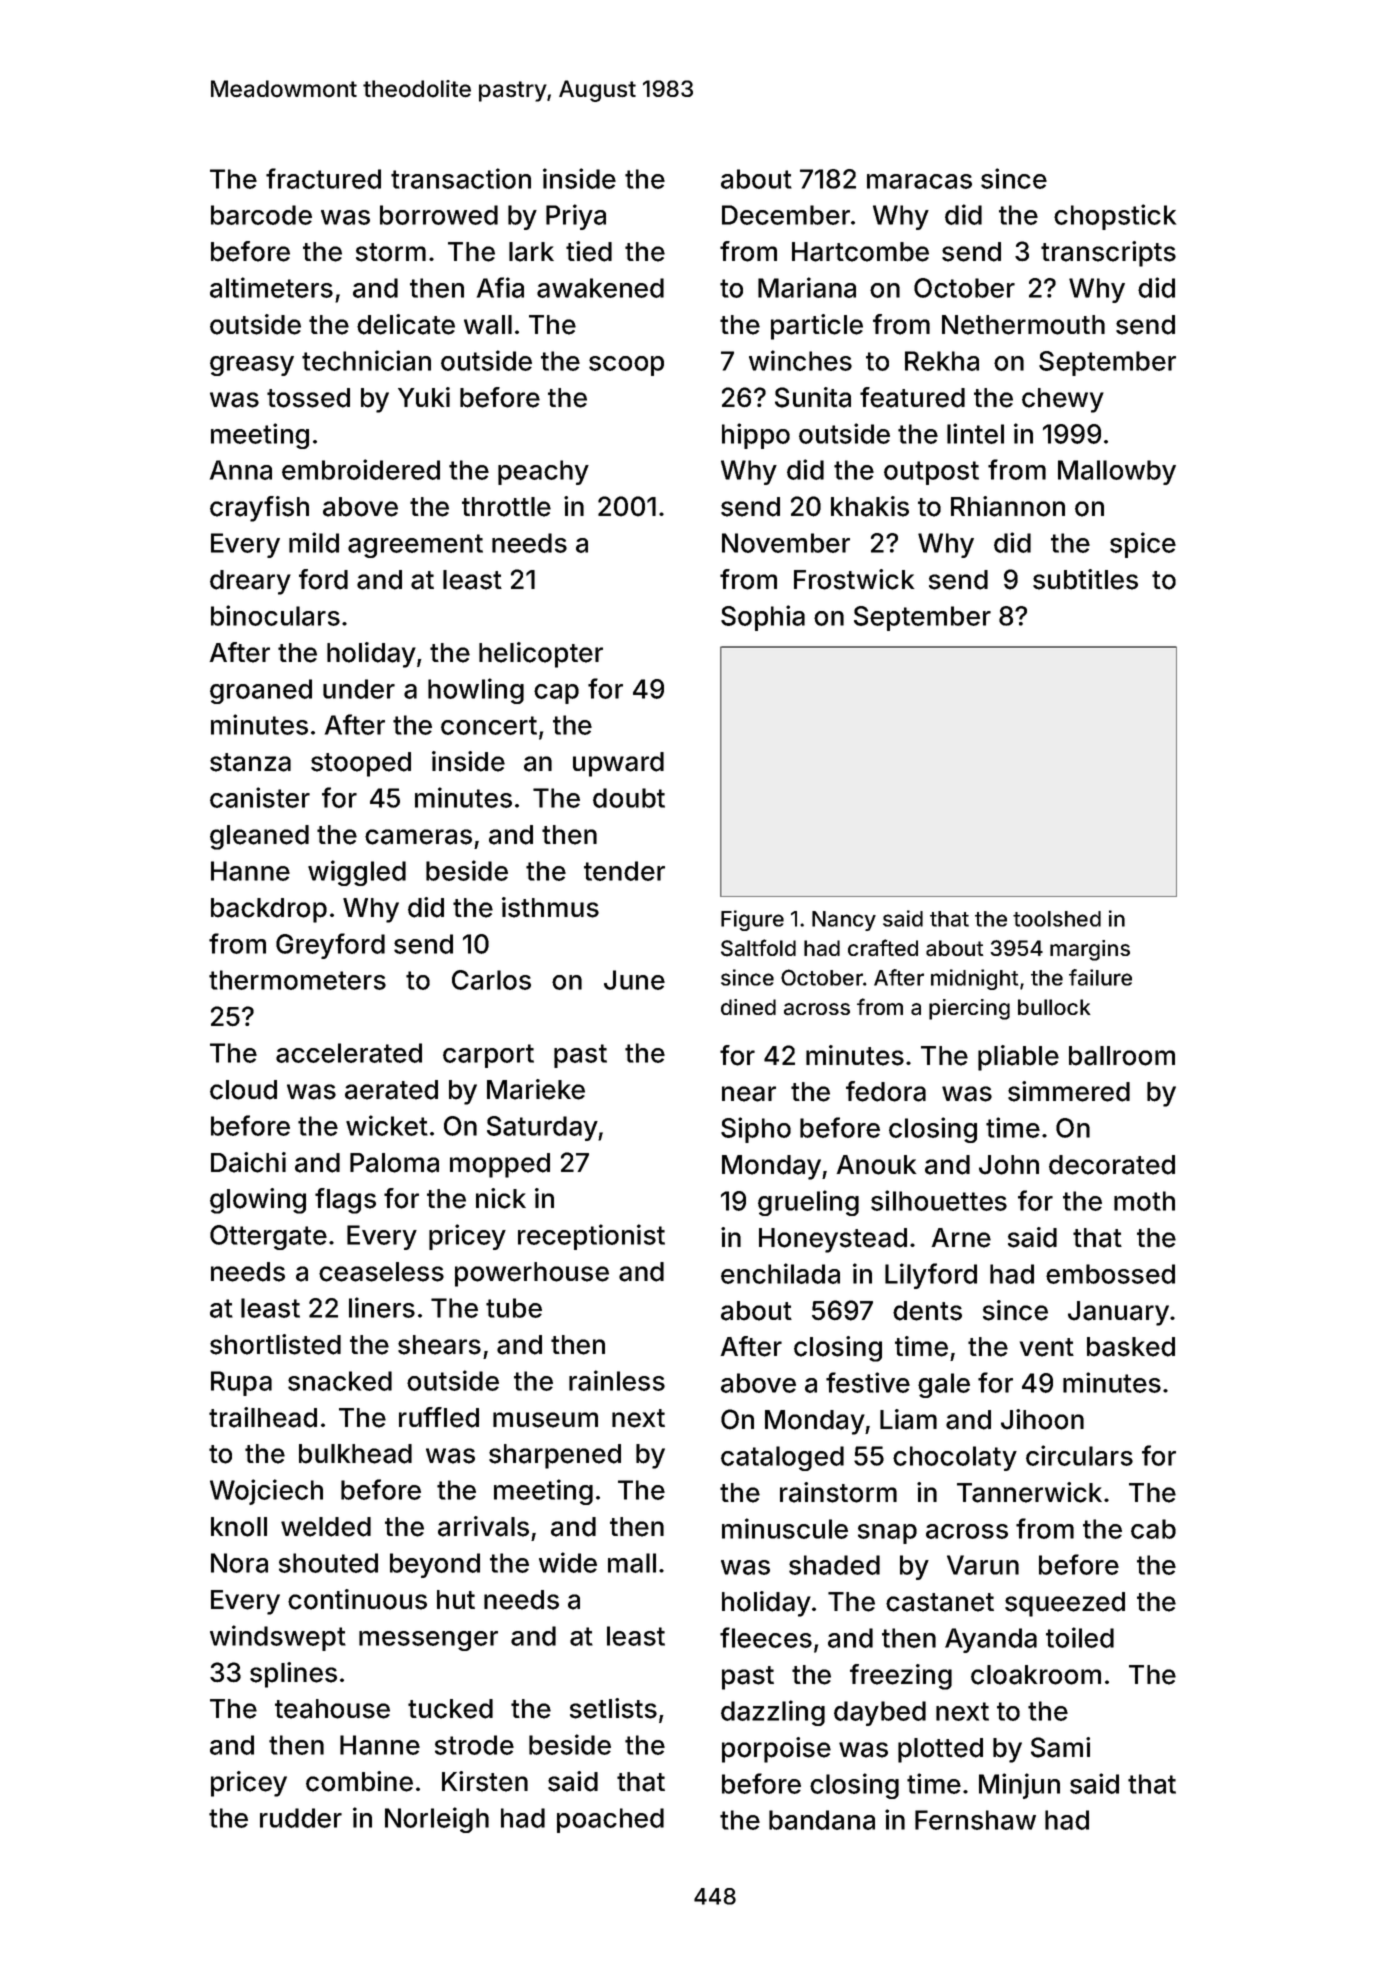 The width and height of the screenshot is (1386, 1969). Describe the element at coordinates (870, 506) in the screenshot. I see `khakis` at that location.
